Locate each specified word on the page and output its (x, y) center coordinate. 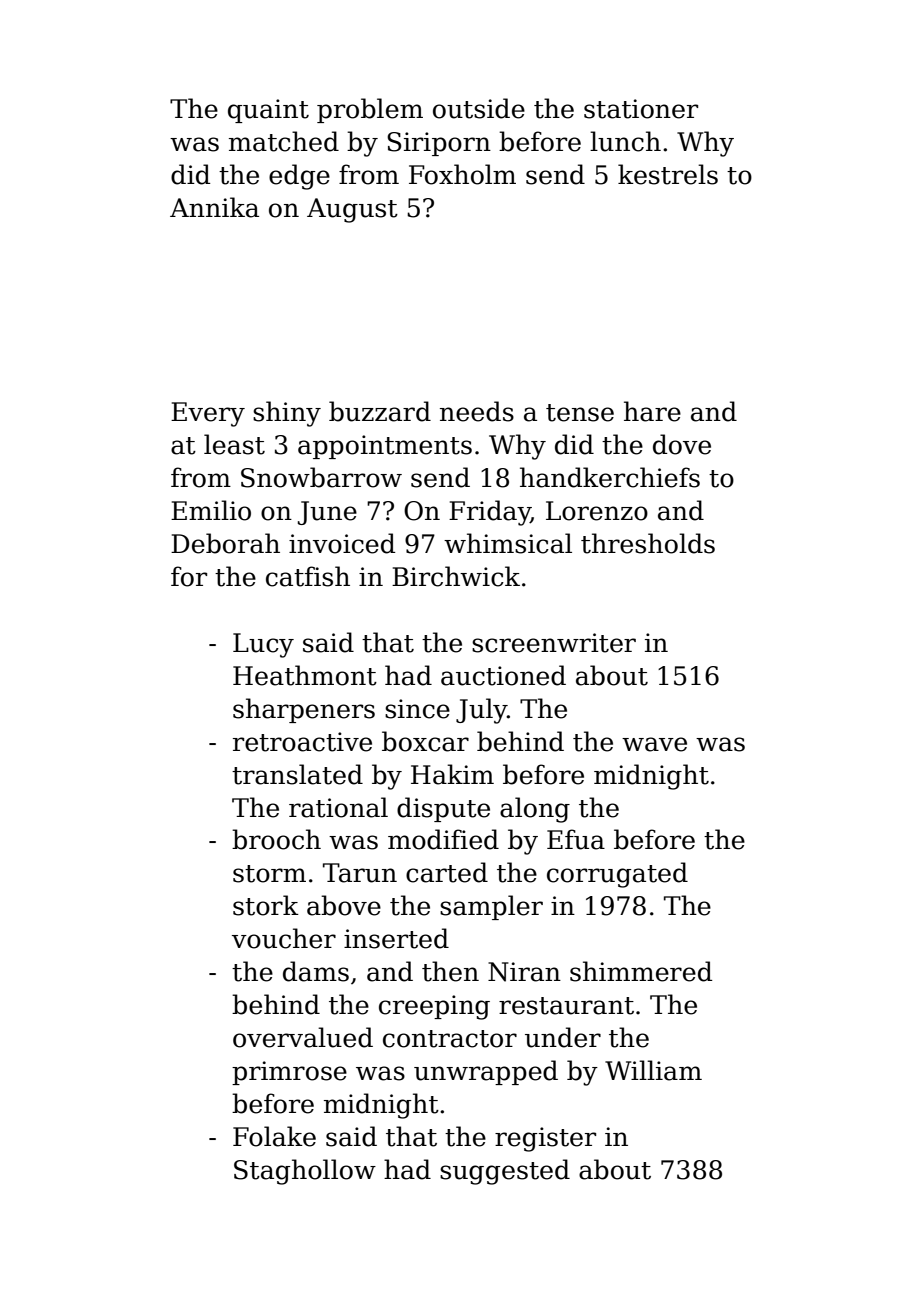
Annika (214, 207)
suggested (505, 1172)
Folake (274, 1136)
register (545, 1139)
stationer (641, 109)
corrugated (617, 875)
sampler (491, 907)
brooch (276, 839)
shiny (287, 414)
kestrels (668, 174)
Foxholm (462, 174)
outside (479, 108)
